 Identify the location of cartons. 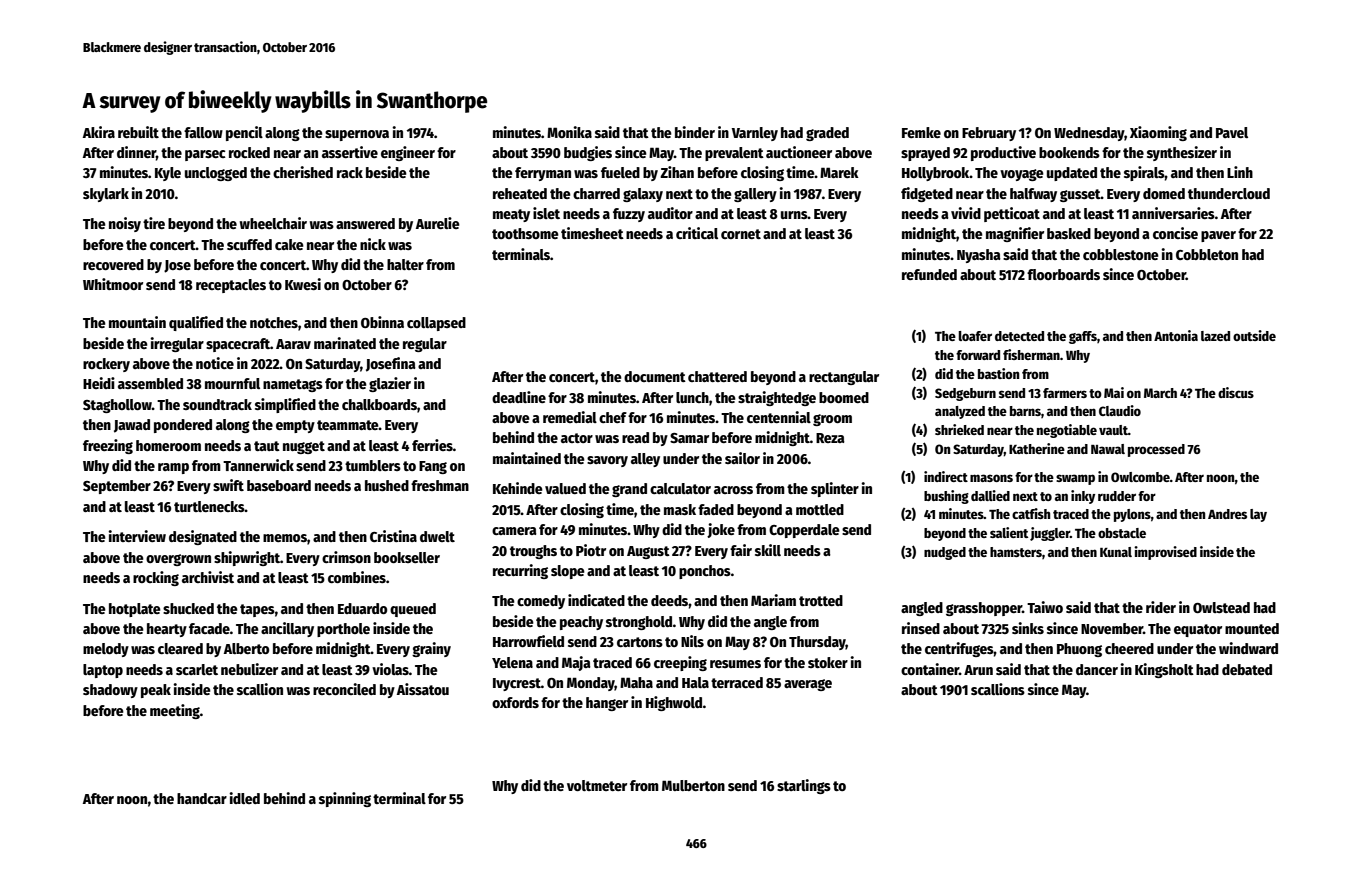
(640, 642).
